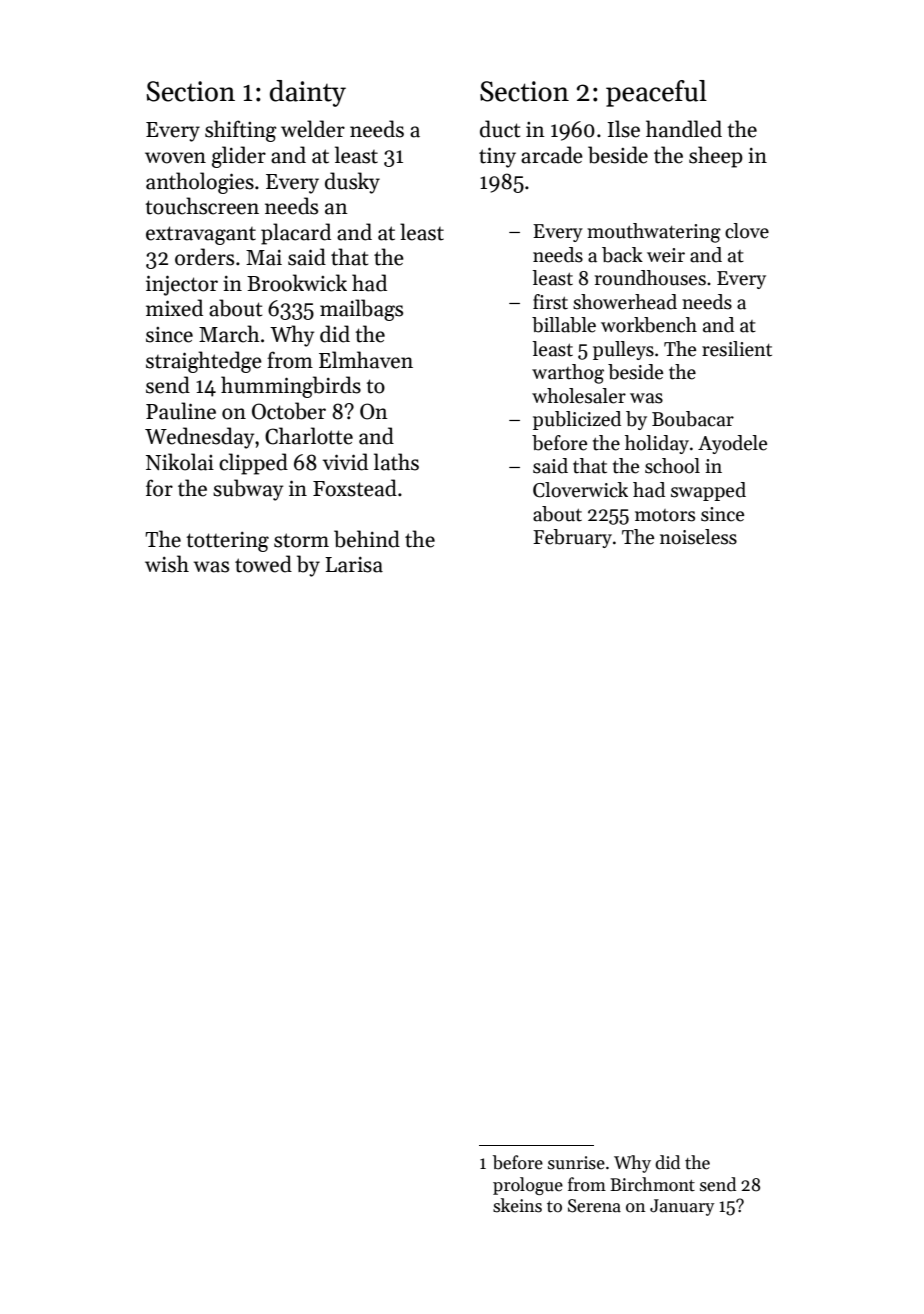  I want to click on Larisa, so click(354, 565).
